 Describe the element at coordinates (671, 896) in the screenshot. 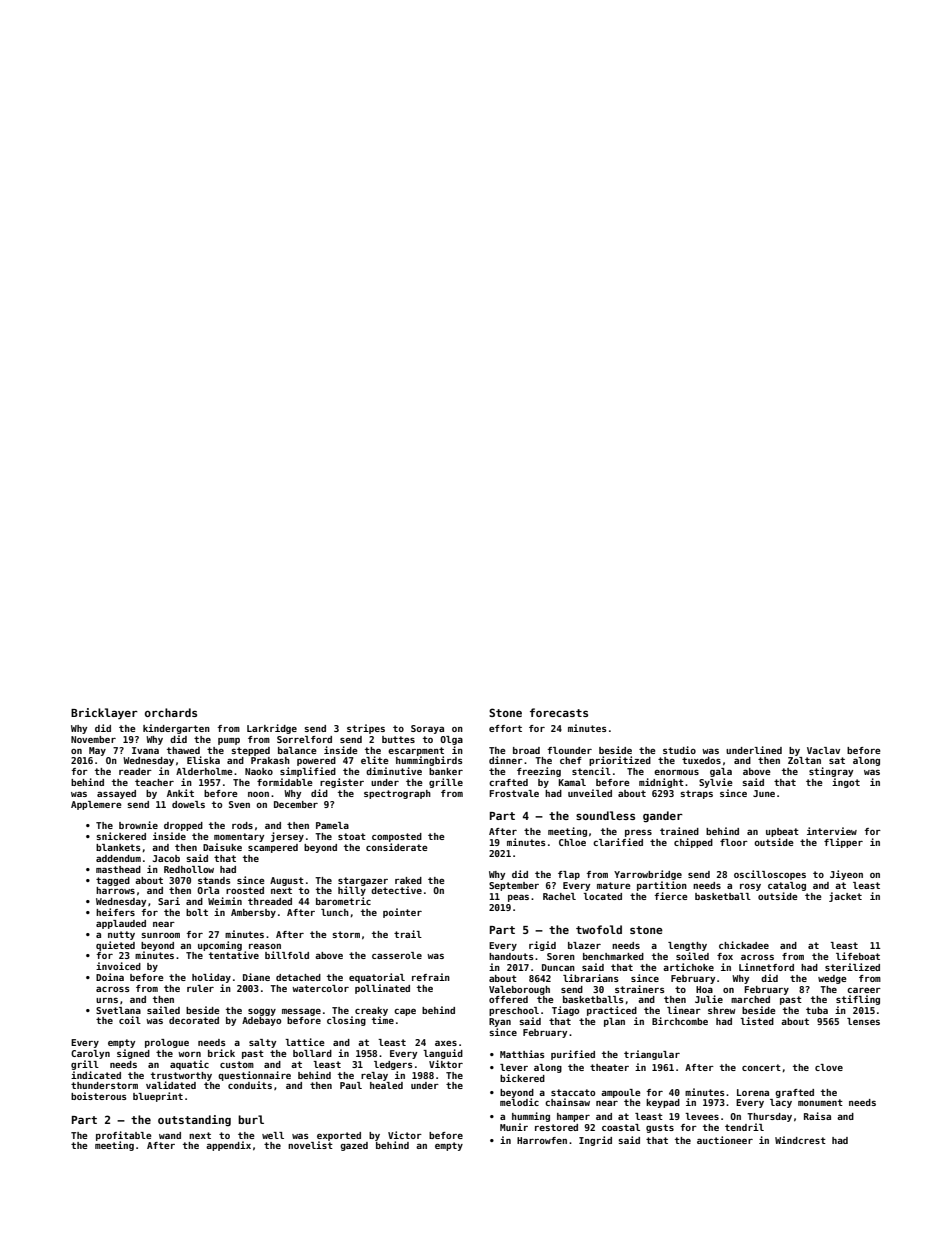

I see `fierce` at that location.
